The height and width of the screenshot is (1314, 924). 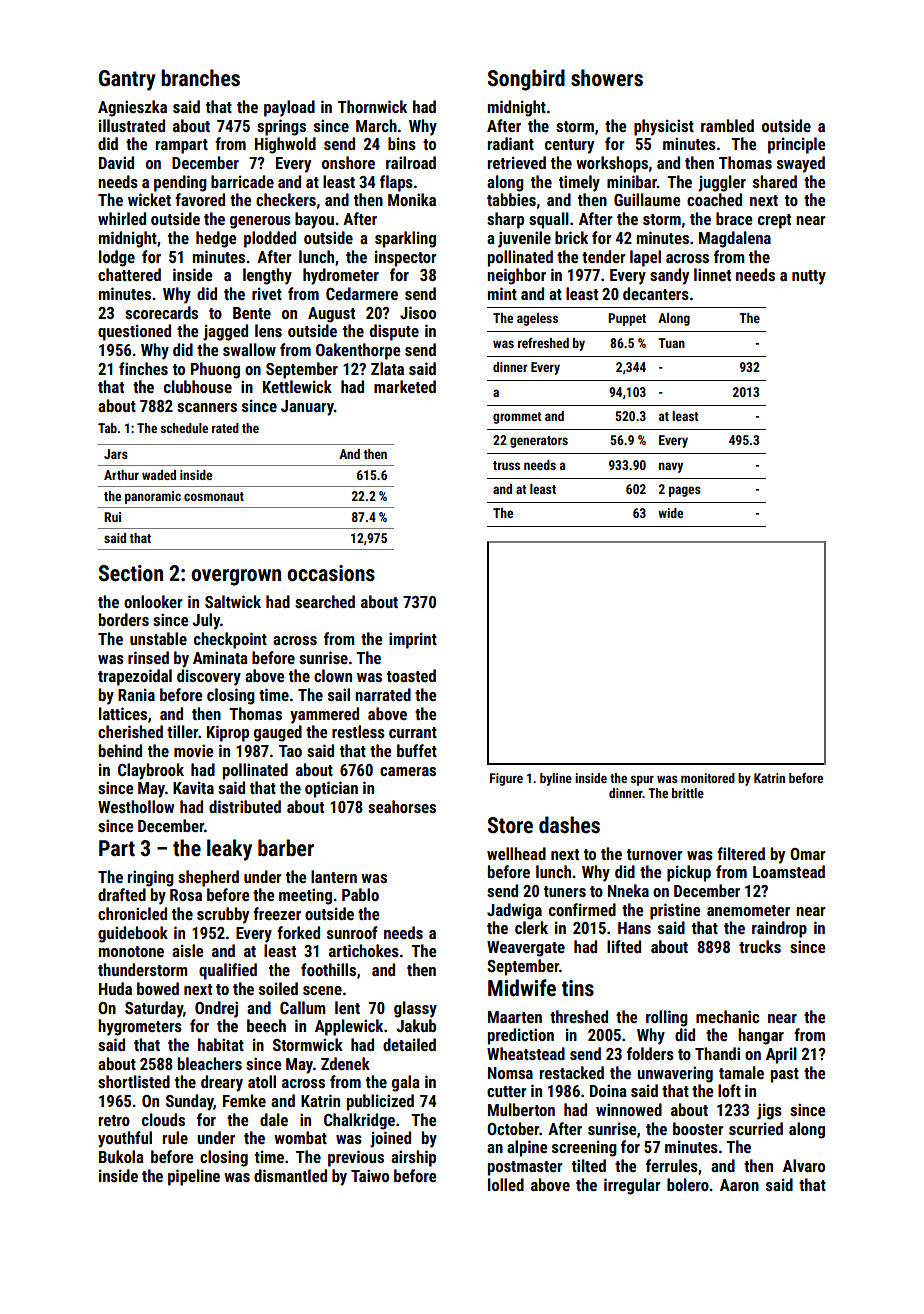 I want to click on screening, so click(x=584, y=1149).
